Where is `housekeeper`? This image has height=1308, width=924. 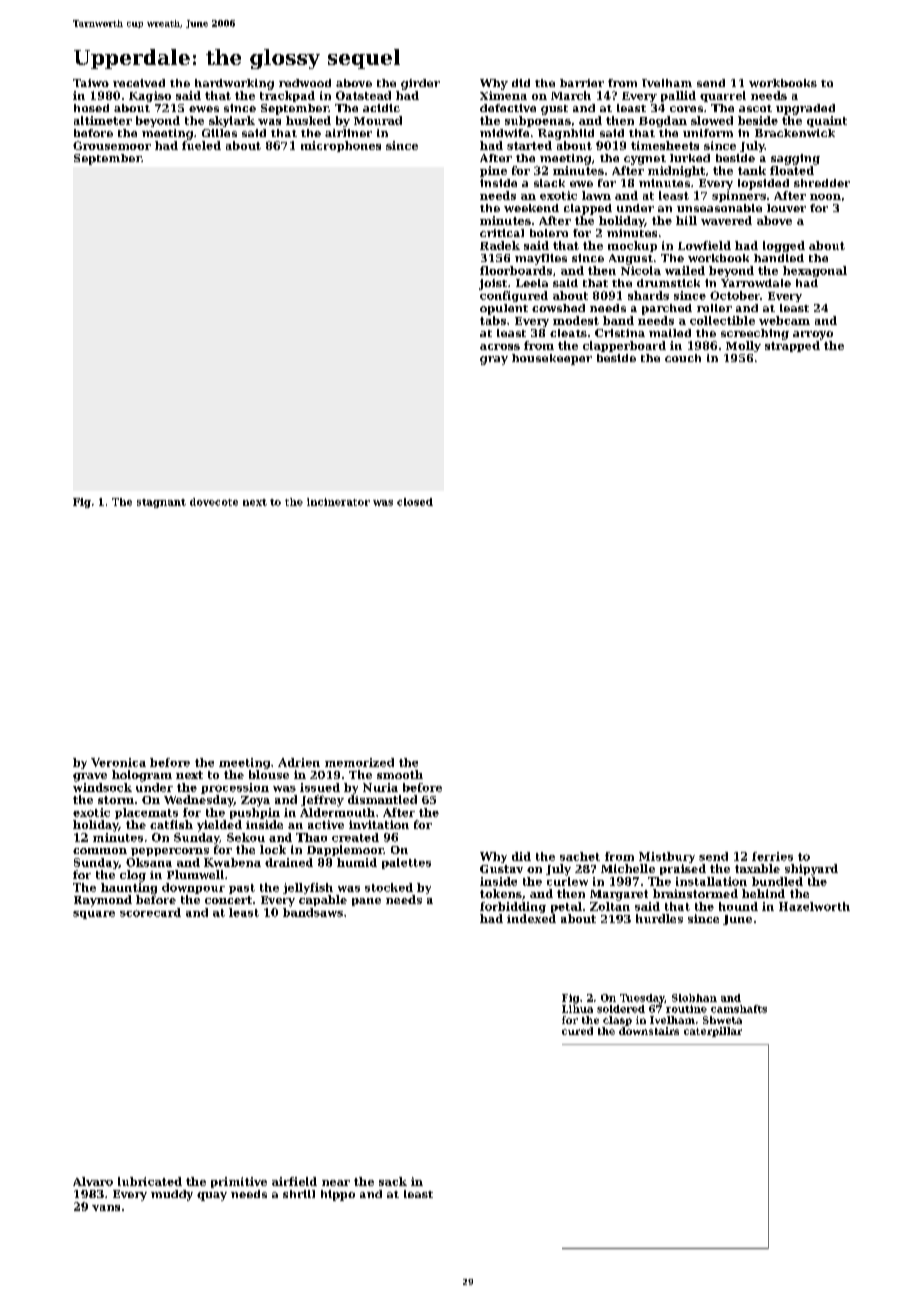 housekeeper is located at coordinates (552, 359).
